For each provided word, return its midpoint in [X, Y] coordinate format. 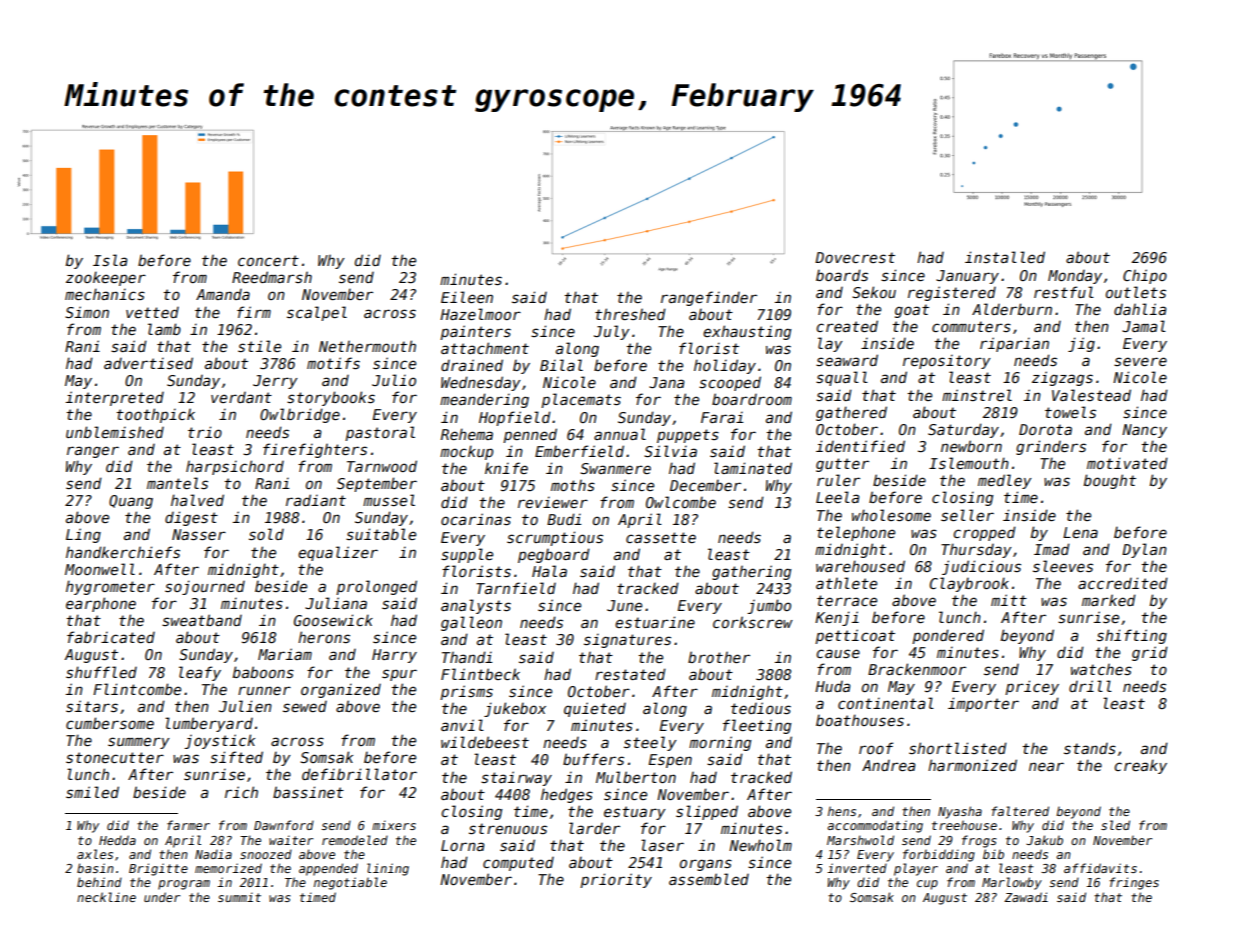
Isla [110, 260]
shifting [1132, 636]
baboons [263, 672]
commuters [971, 326]
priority [616, 880]
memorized [228, 868]
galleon [471, 623]
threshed [630, 314]
